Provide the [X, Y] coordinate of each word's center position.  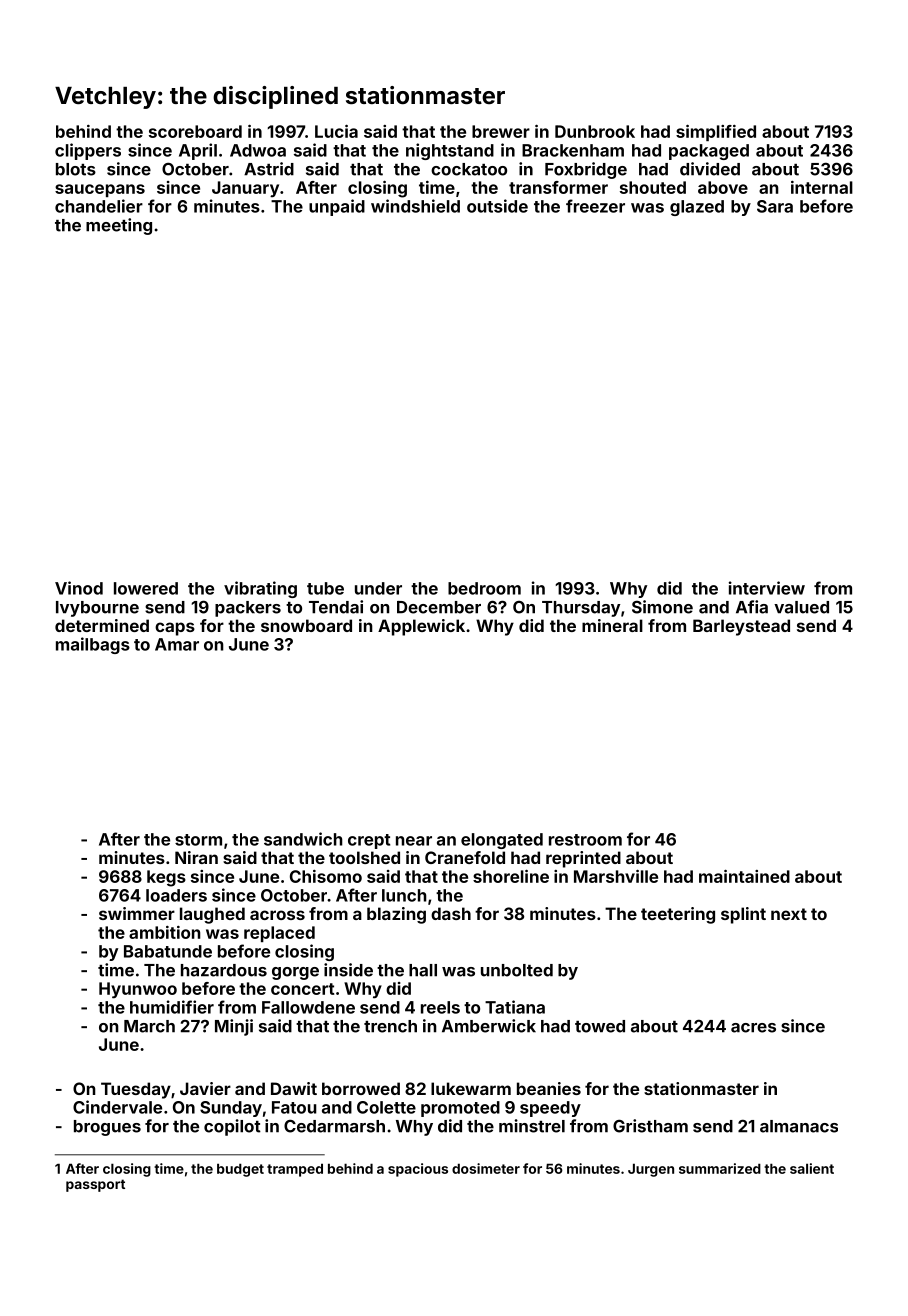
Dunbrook [595, 131]
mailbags [93, 645]
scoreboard [195, 131]
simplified [716, 133]
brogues [107, 1128]
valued [801, 607]
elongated [502, 841]
